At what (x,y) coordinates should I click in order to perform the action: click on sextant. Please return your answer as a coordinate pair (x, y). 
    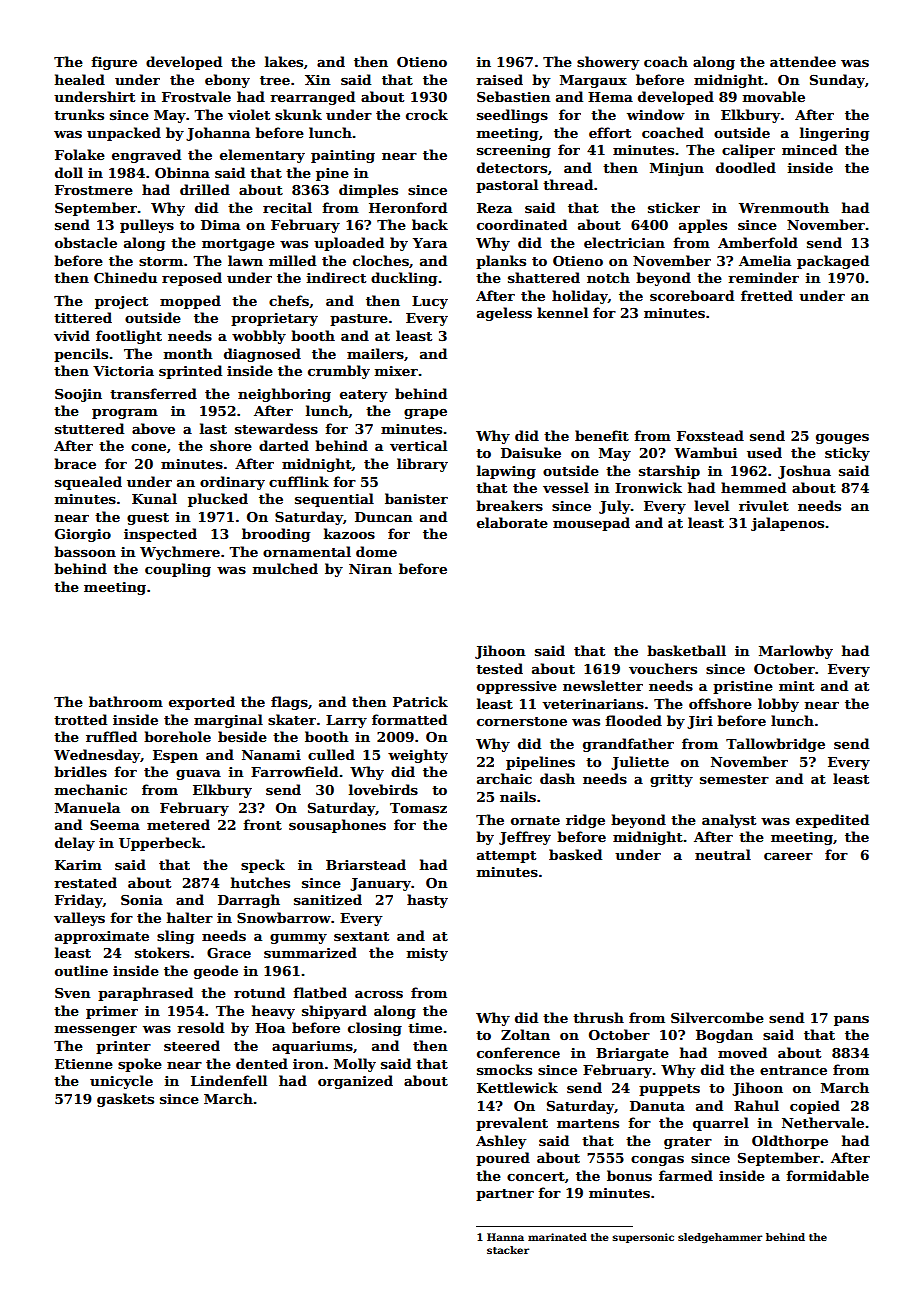
    Looking at the image, I should click on (361, 936).
